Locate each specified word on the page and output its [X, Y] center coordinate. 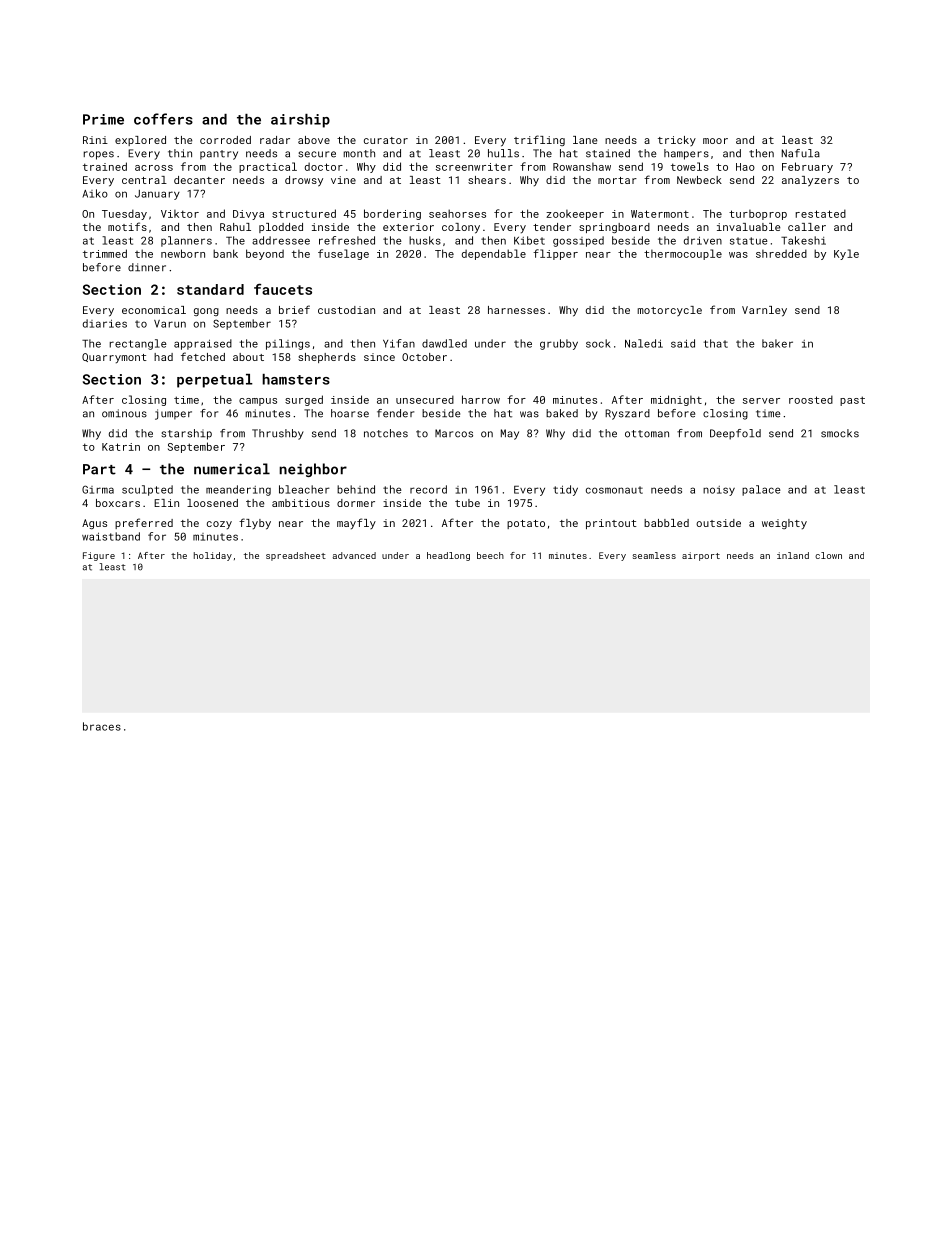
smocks [840, 433]
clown [828, 555]
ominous [124, 413]
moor [715, 141]
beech [490, 555]
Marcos [454, 433]
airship [300, 121]
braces [102, 726]
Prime [103, 119]
